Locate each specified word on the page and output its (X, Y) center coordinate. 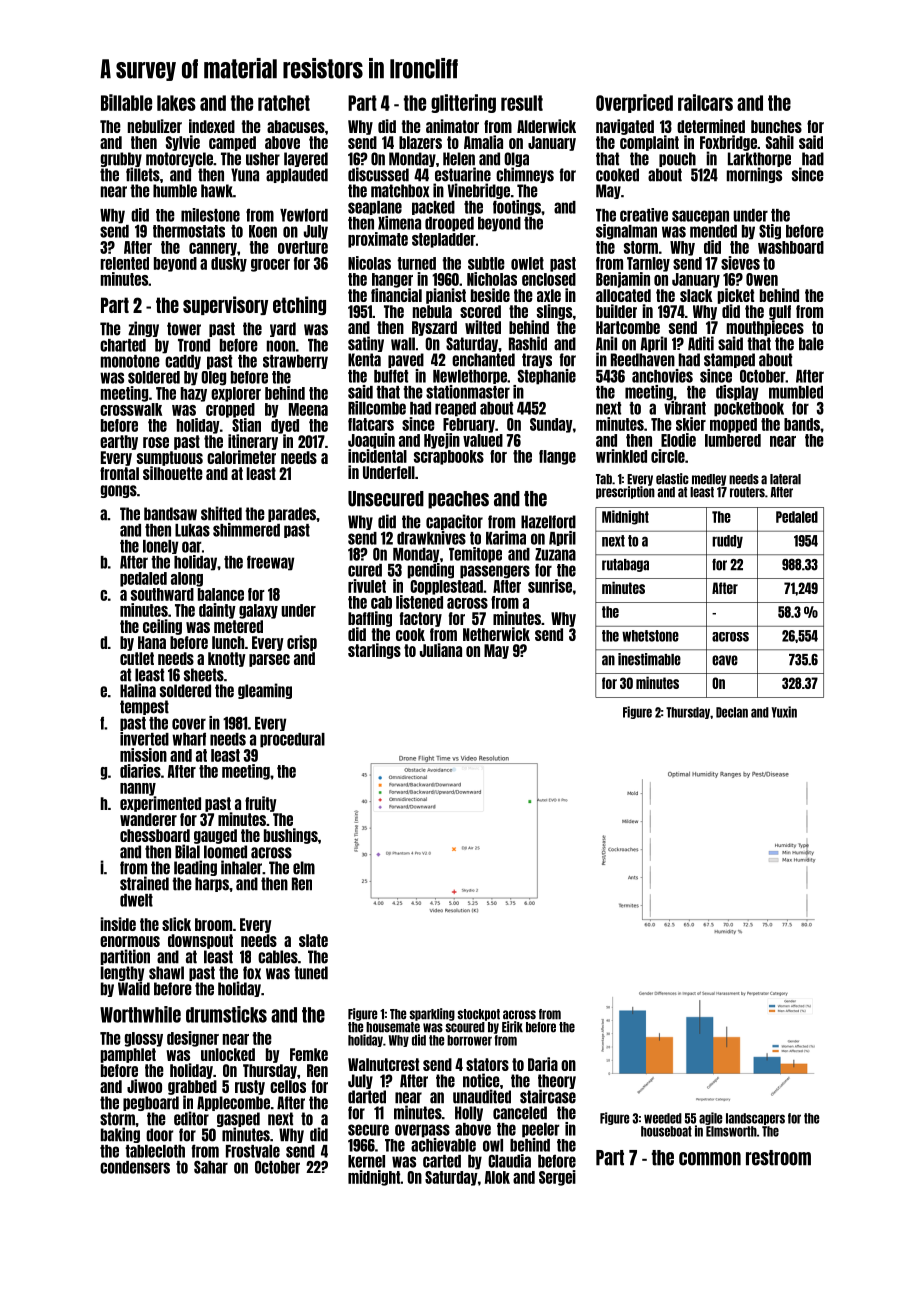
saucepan (700, 217)
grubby (121, 159)
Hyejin (442, 441)
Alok (497, 1177)
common (710, 1159)
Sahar (211, 1167)
